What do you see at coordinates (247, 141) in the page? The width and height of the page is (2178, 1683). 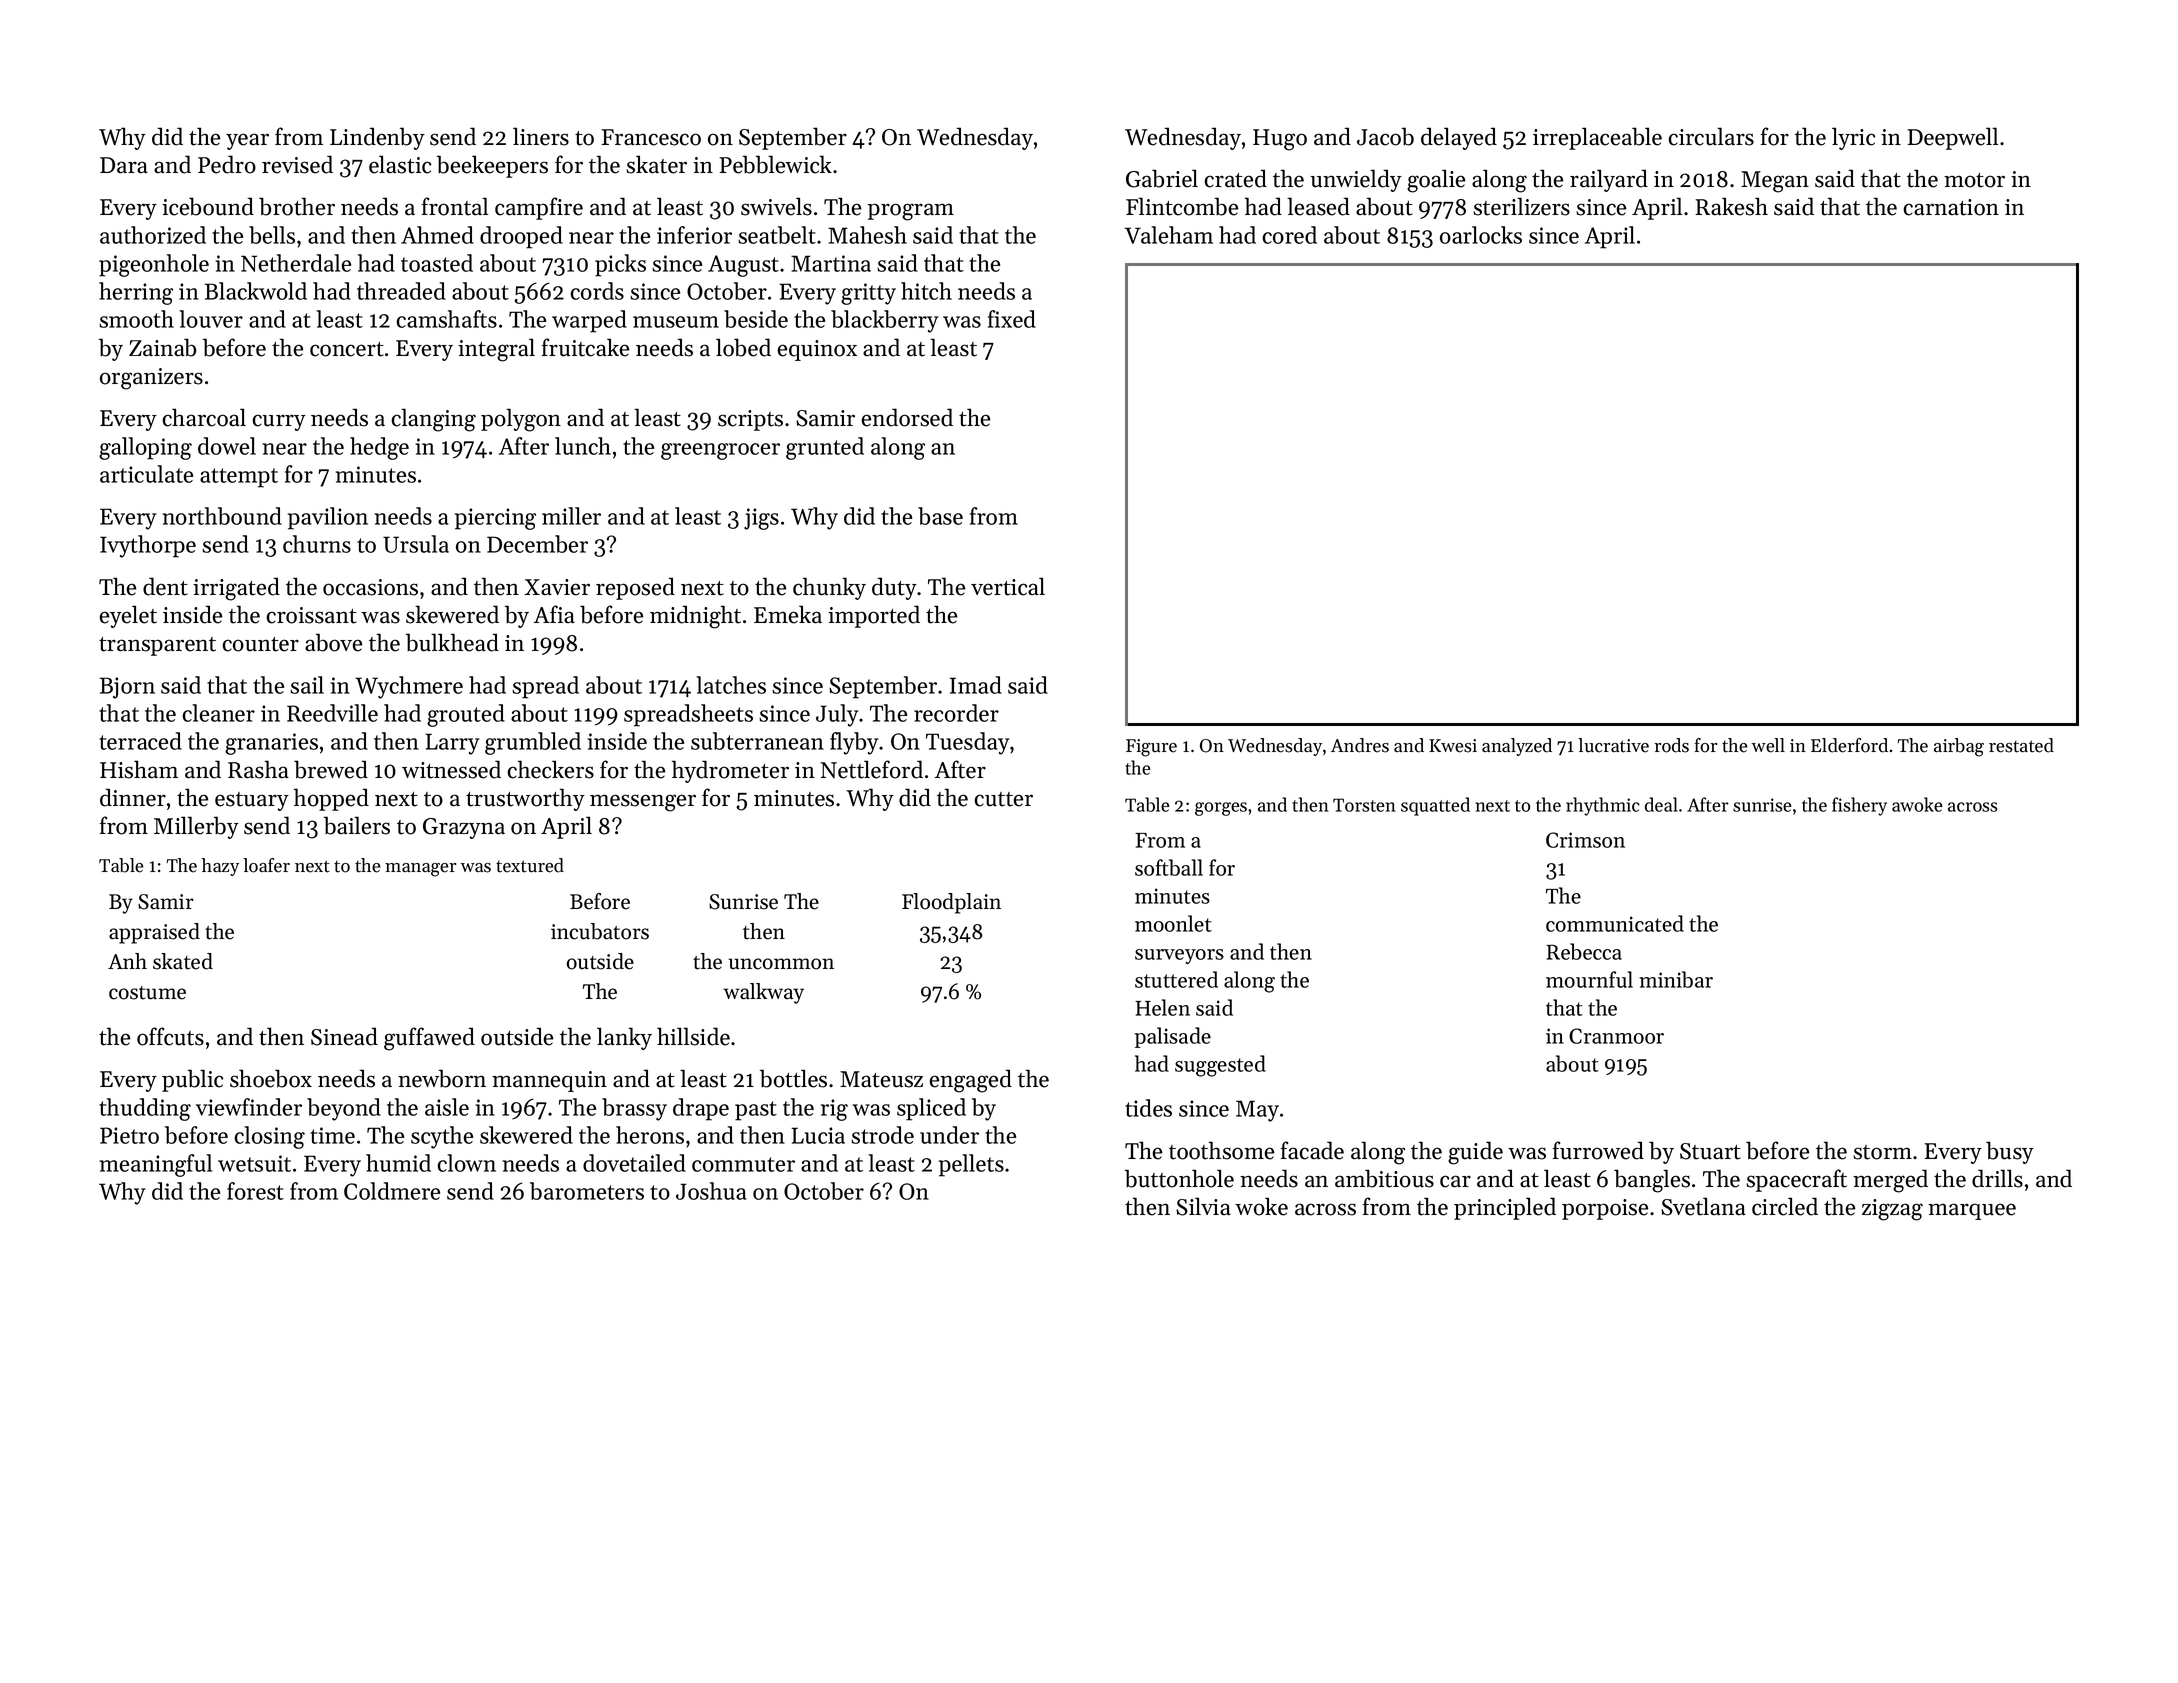 I see `year` at bounding box center [247, 141].
